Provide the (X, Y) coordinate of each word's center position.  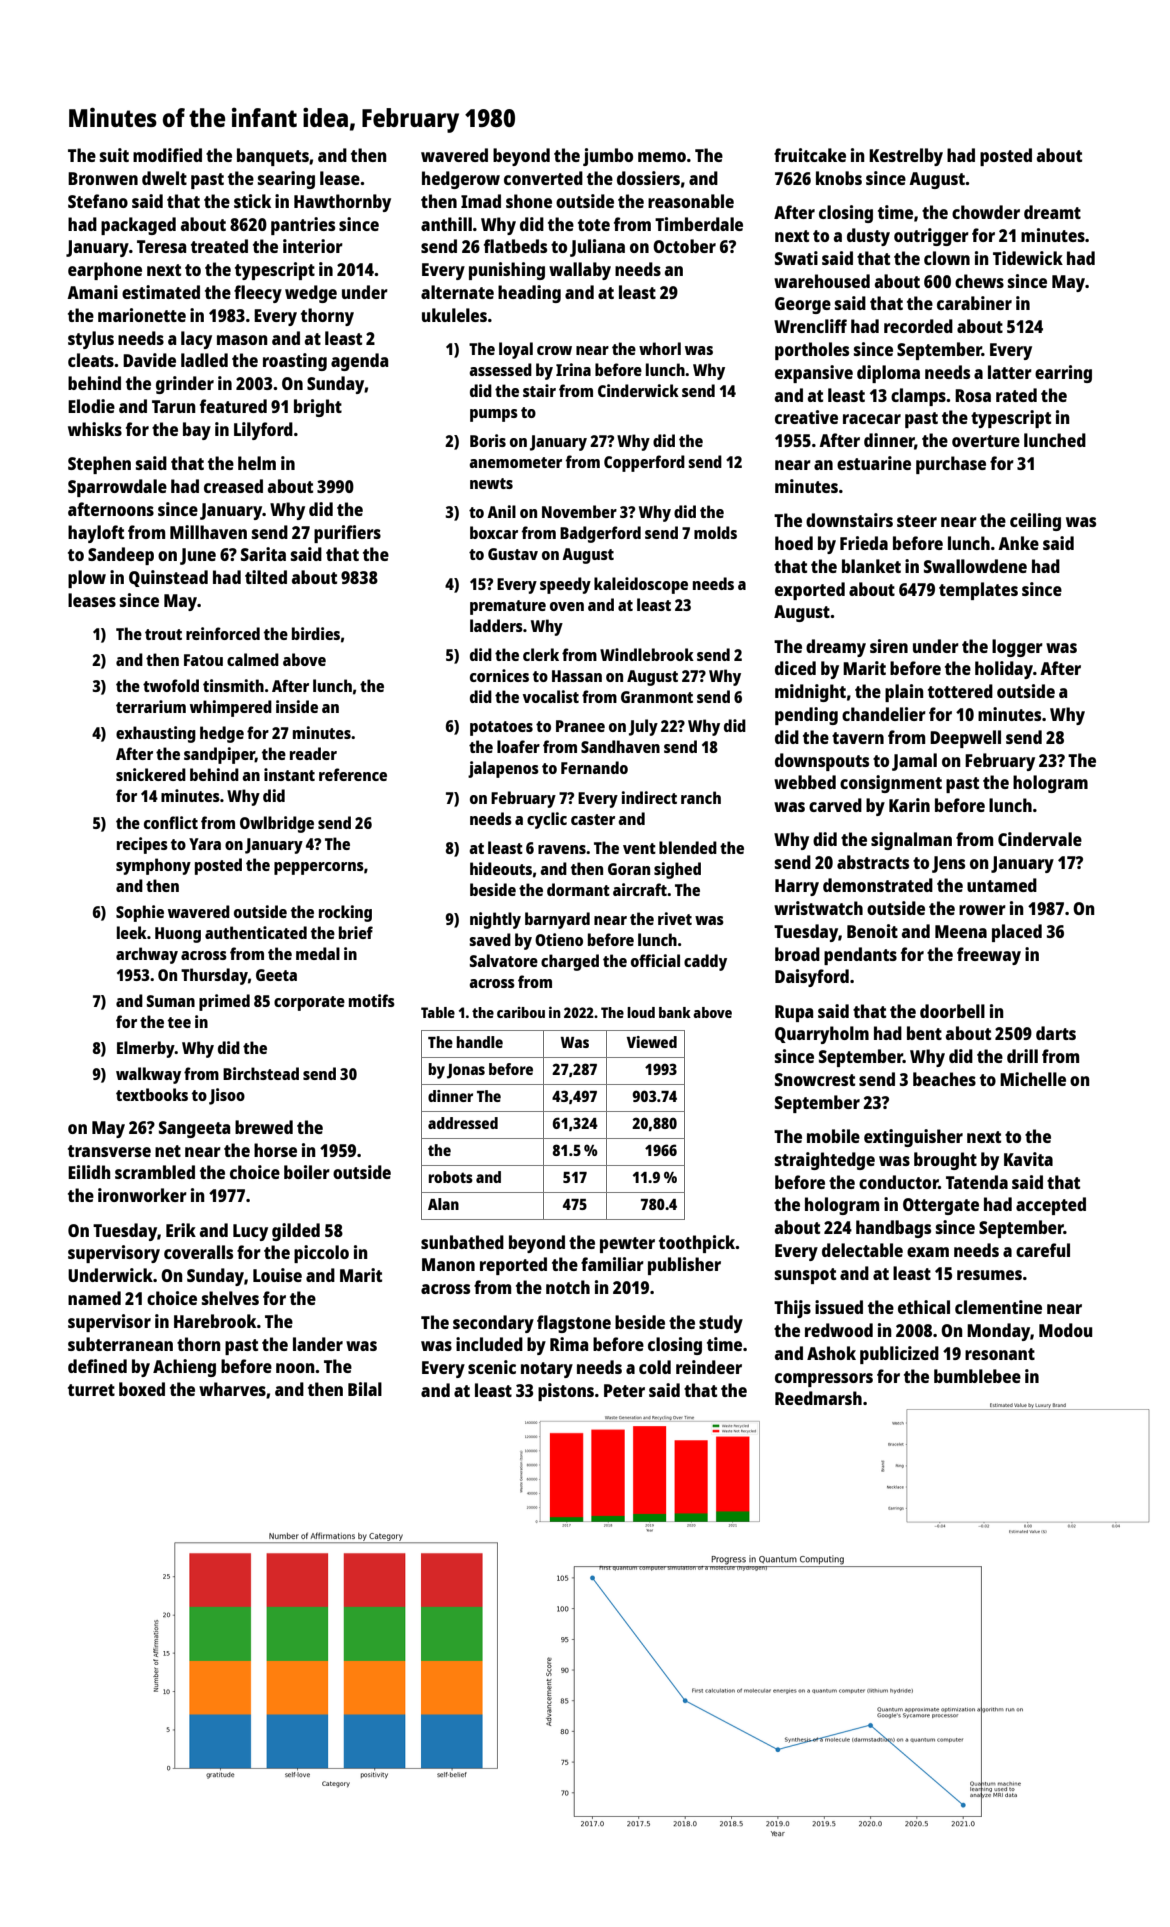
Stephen (99, 465)
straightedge (825, 1161)
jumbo (608, 157)
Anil (501, 511)
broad (797, 954)
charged (570, 962)
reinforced (223, 633)
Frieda (864, 543)
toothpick (697, 1244)
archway (147, 955)
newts (491, 483)
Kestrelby (906, 157)
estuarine (874, 463)
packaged (138, 226)
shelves (230, 1298)
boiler (307, 1172)
